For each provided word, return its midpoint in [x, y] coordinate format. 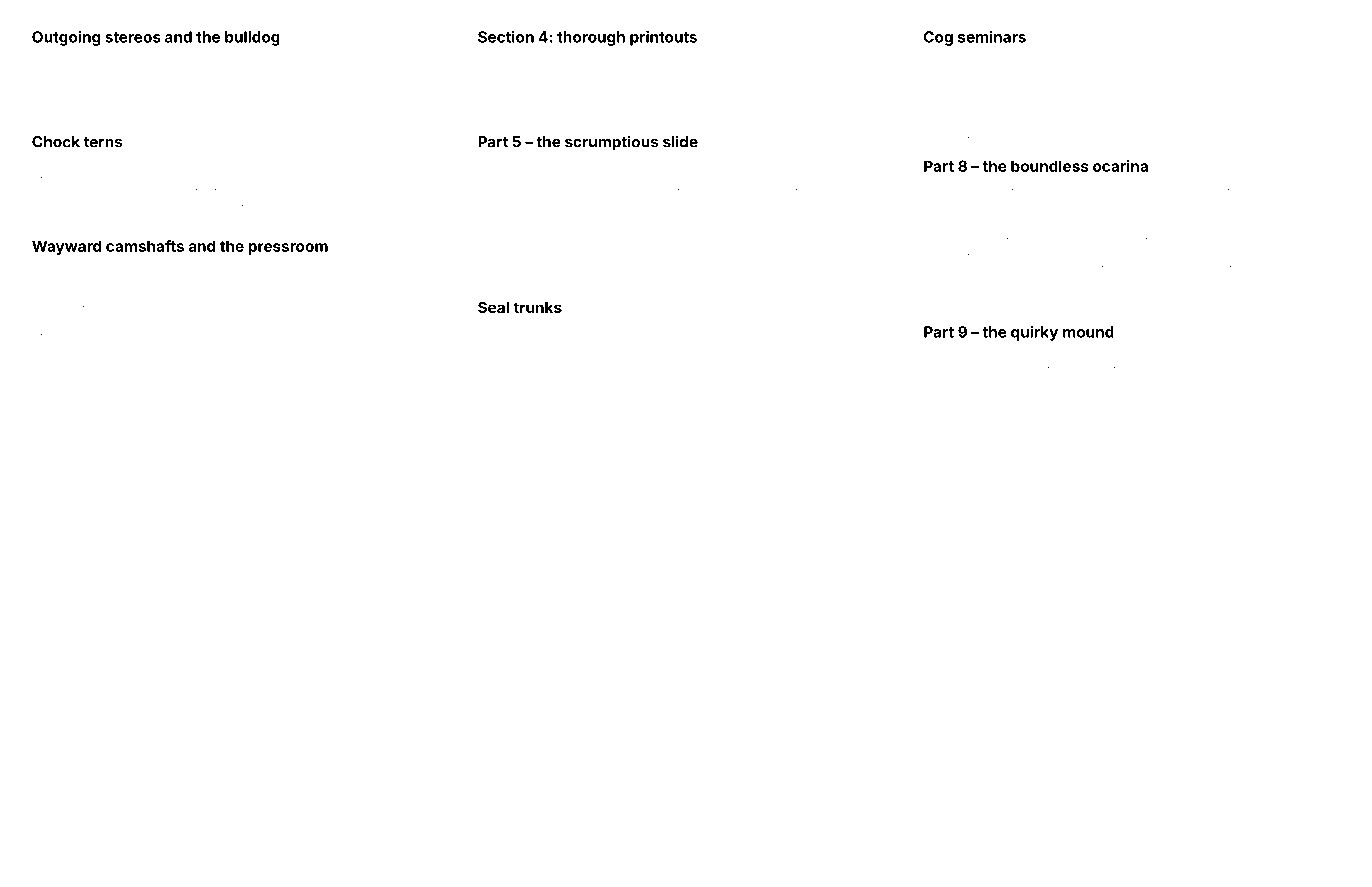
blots [92, 175]
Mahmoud [1239, 110]
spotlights [671, 201]
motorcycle [984, 365]
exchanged [693, 330]
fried [42, 292]
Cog [938, 38]
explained [54, 373]
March [1267, 187]
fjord [213, 58]
